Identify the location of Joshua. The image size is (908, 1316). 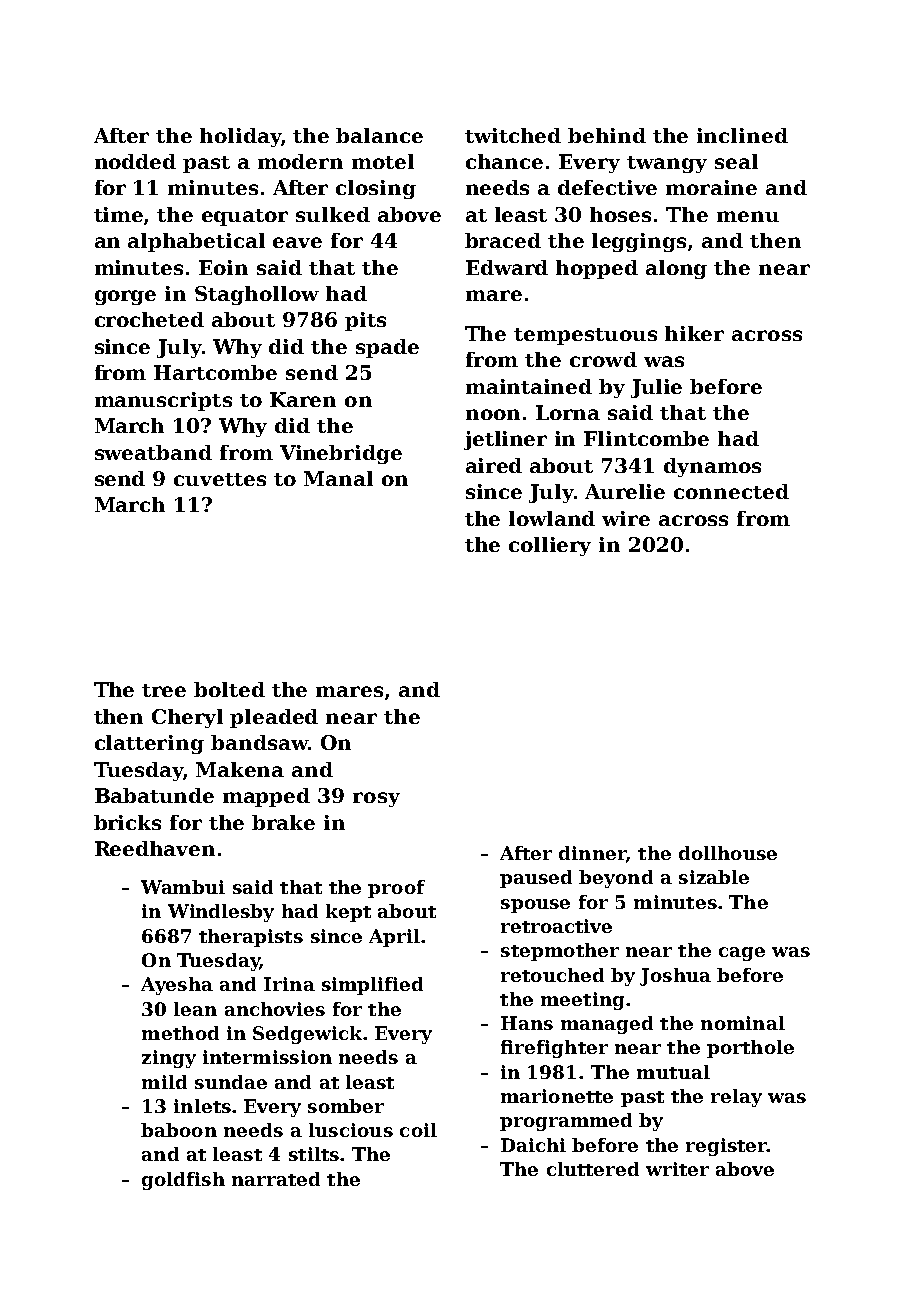
(675, 977).
